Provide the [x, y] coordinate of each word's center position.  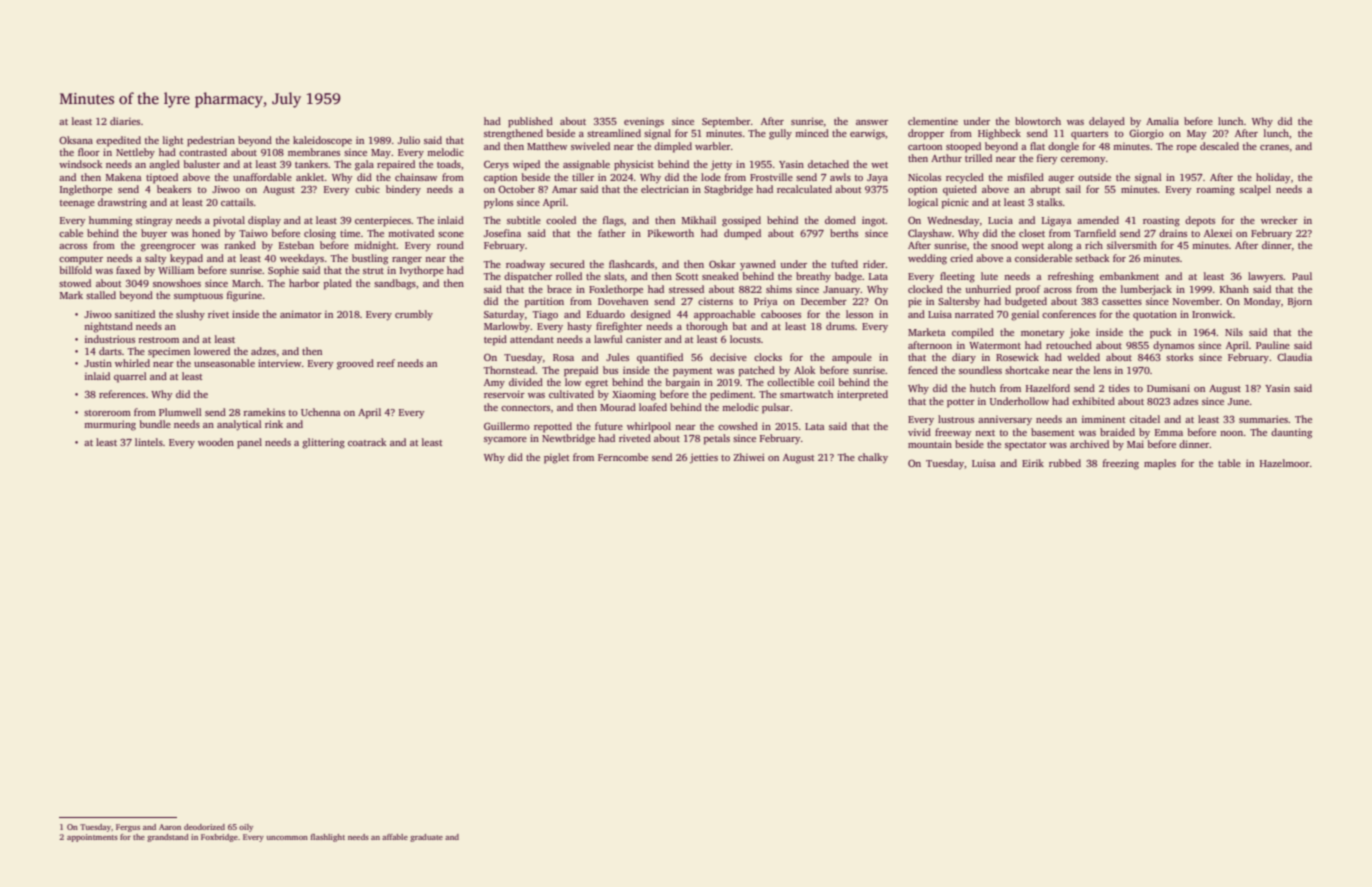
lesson [859, 314]
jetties [704, 458]
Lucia [1000, 220]
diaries [125, 121]
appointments [92, 838]
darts [110, 351]
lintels [149, 442]
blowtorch [1038, 121]
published [530, 122]
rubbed [1065, 463]
